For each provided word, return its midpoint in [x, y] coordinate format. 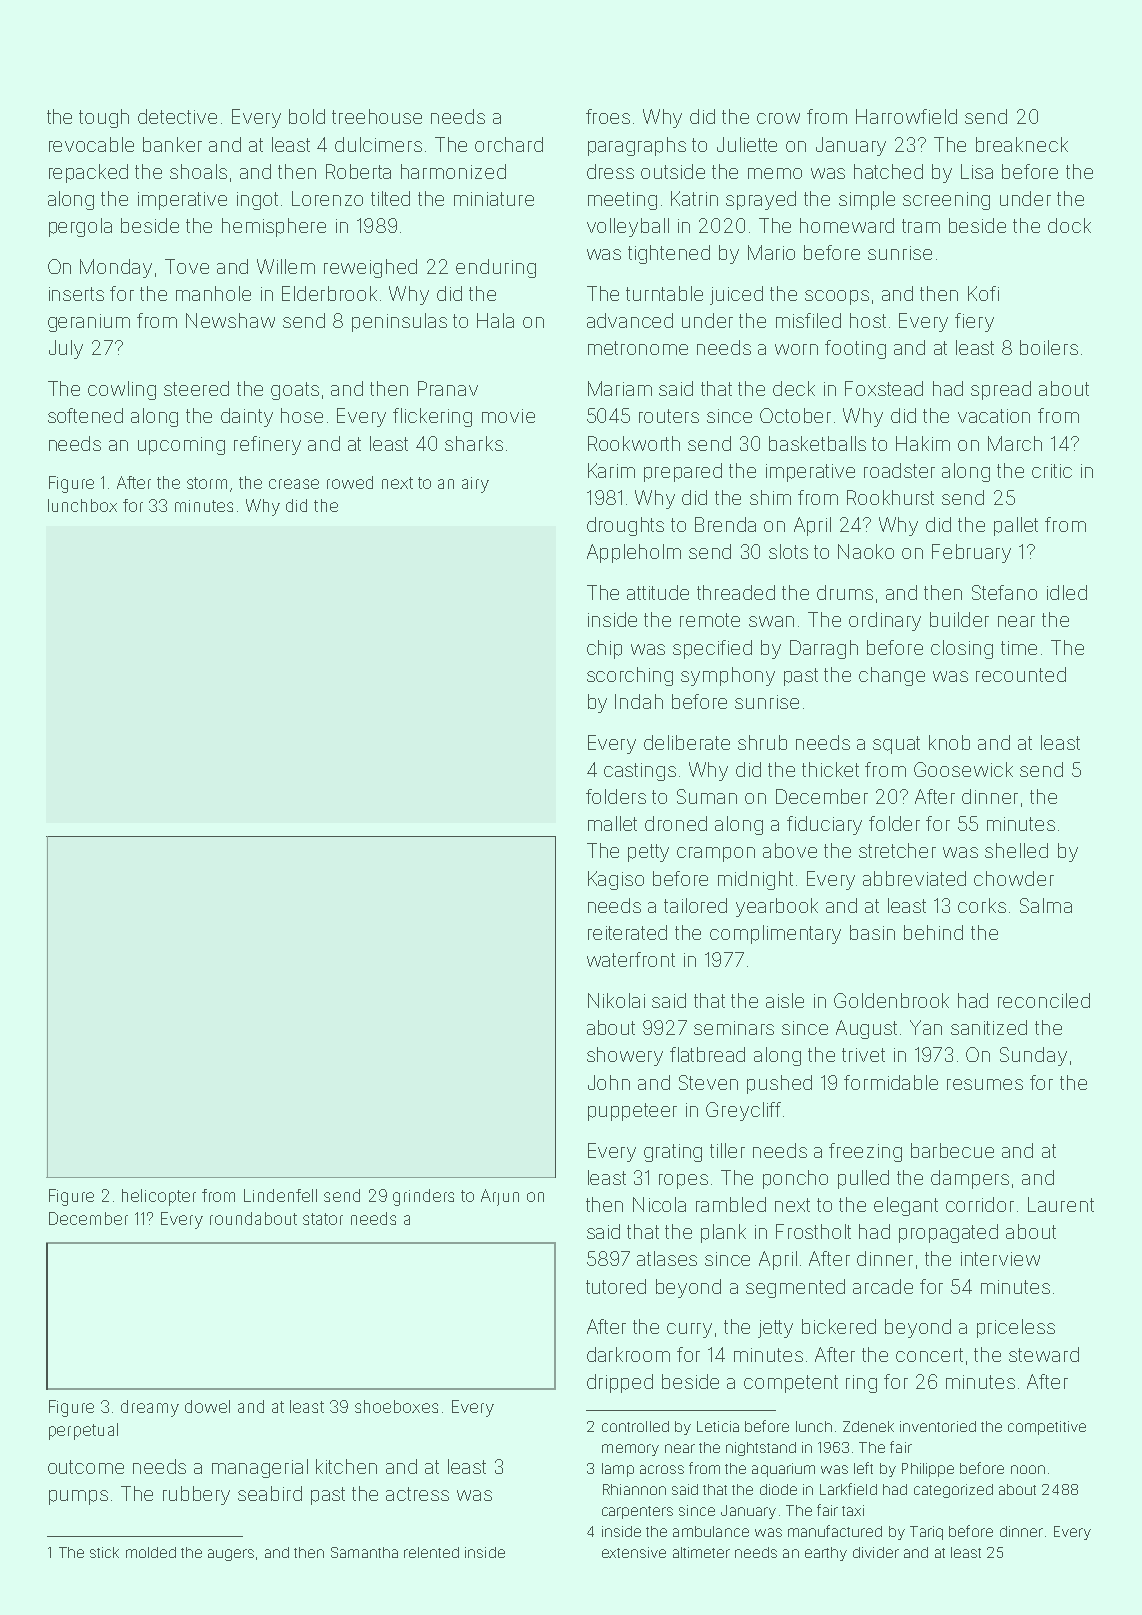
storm [207, 483]
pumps [78, 1497]
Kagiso [616, 880]
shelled [1016, 850]
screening [946, 201]
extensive [634, 1552]
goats [295, 391]
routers [669, 416]
